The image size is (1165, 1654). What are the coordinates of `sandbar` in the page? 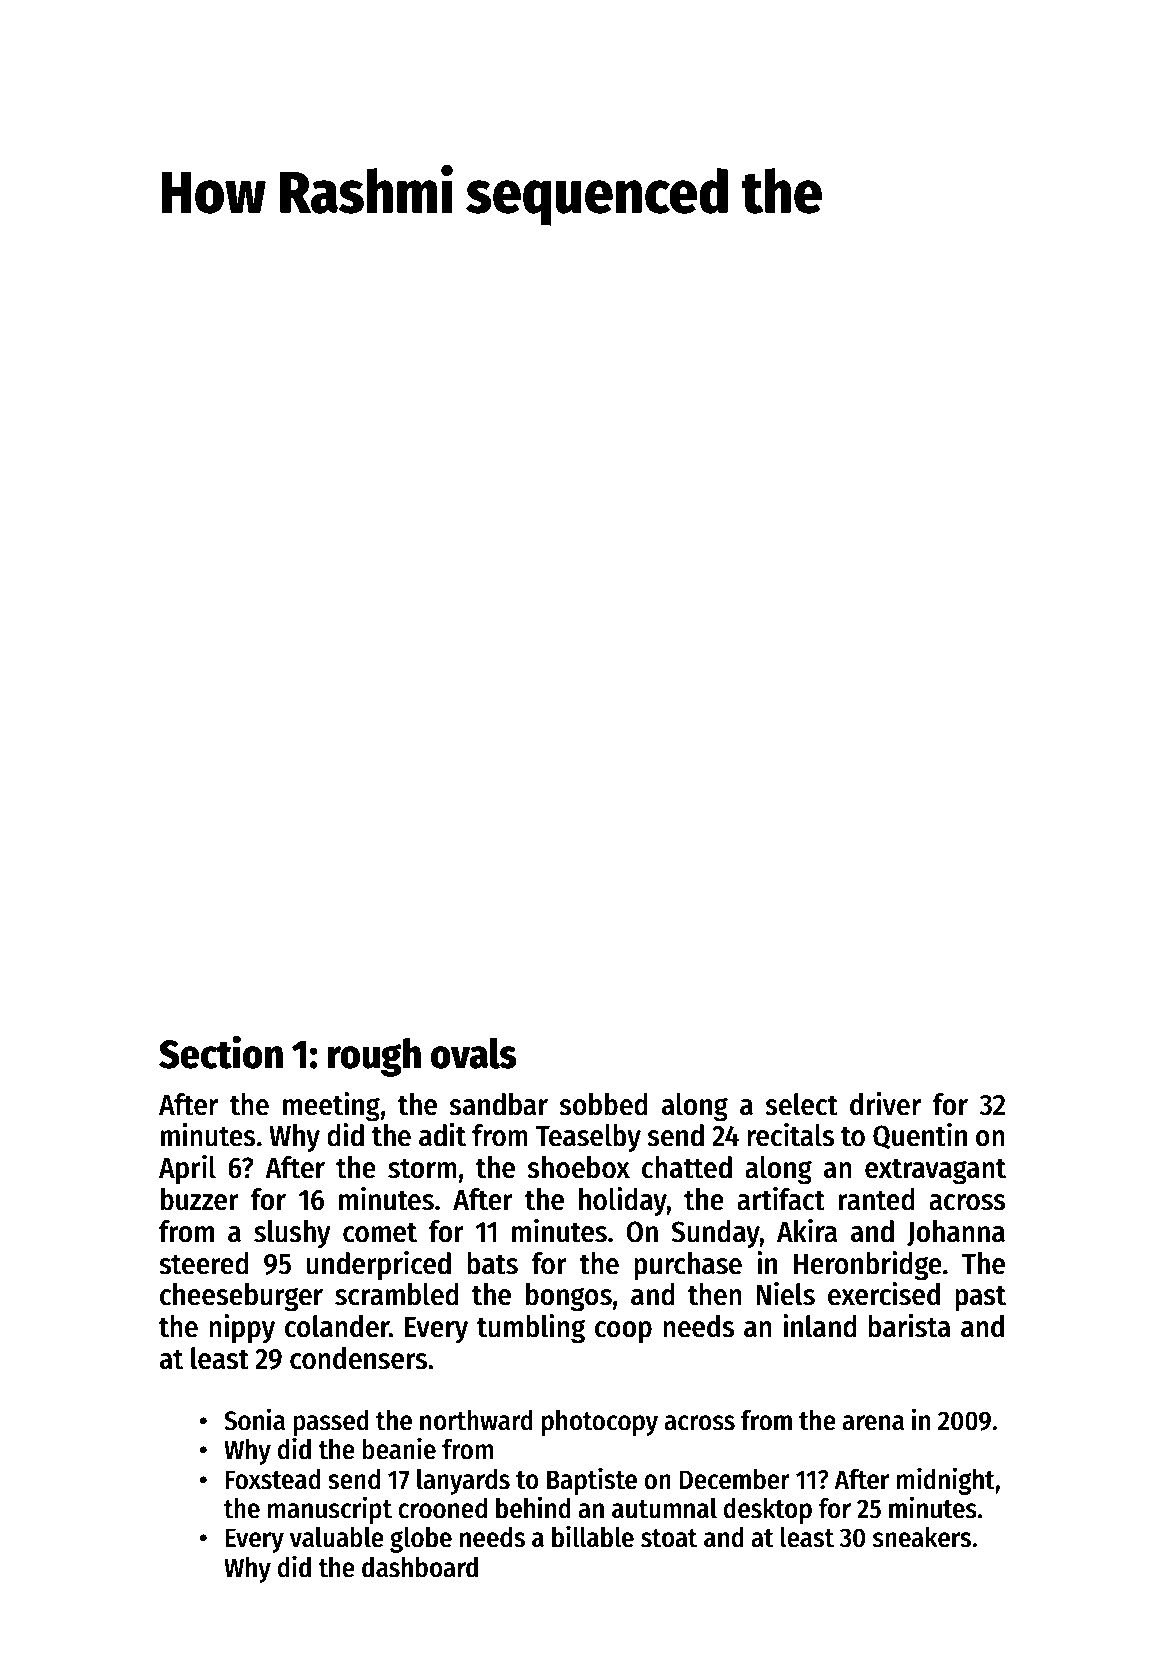 It's located at (499, 1104).
